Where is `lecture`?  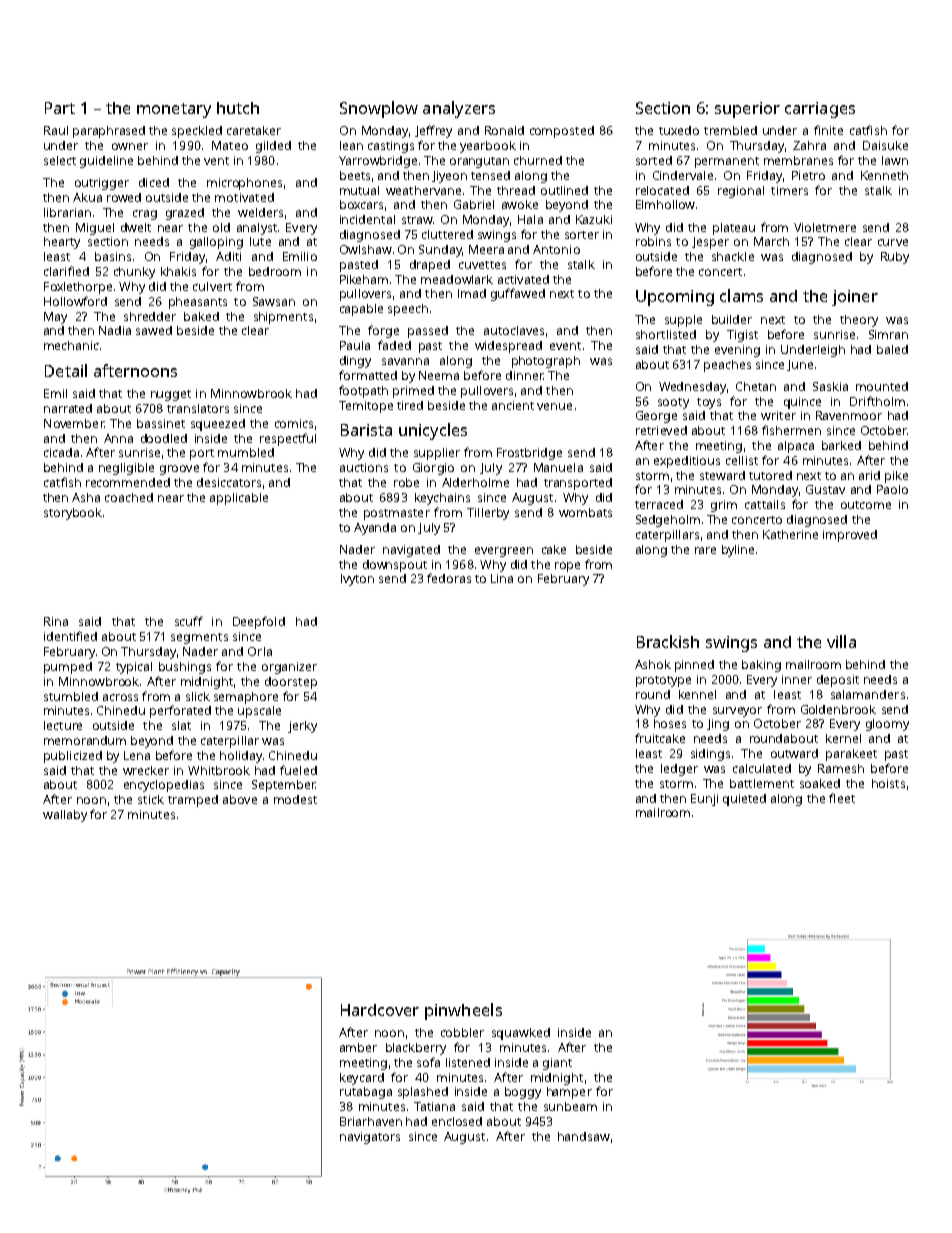 lecture is located at coordinates (63, 725).
